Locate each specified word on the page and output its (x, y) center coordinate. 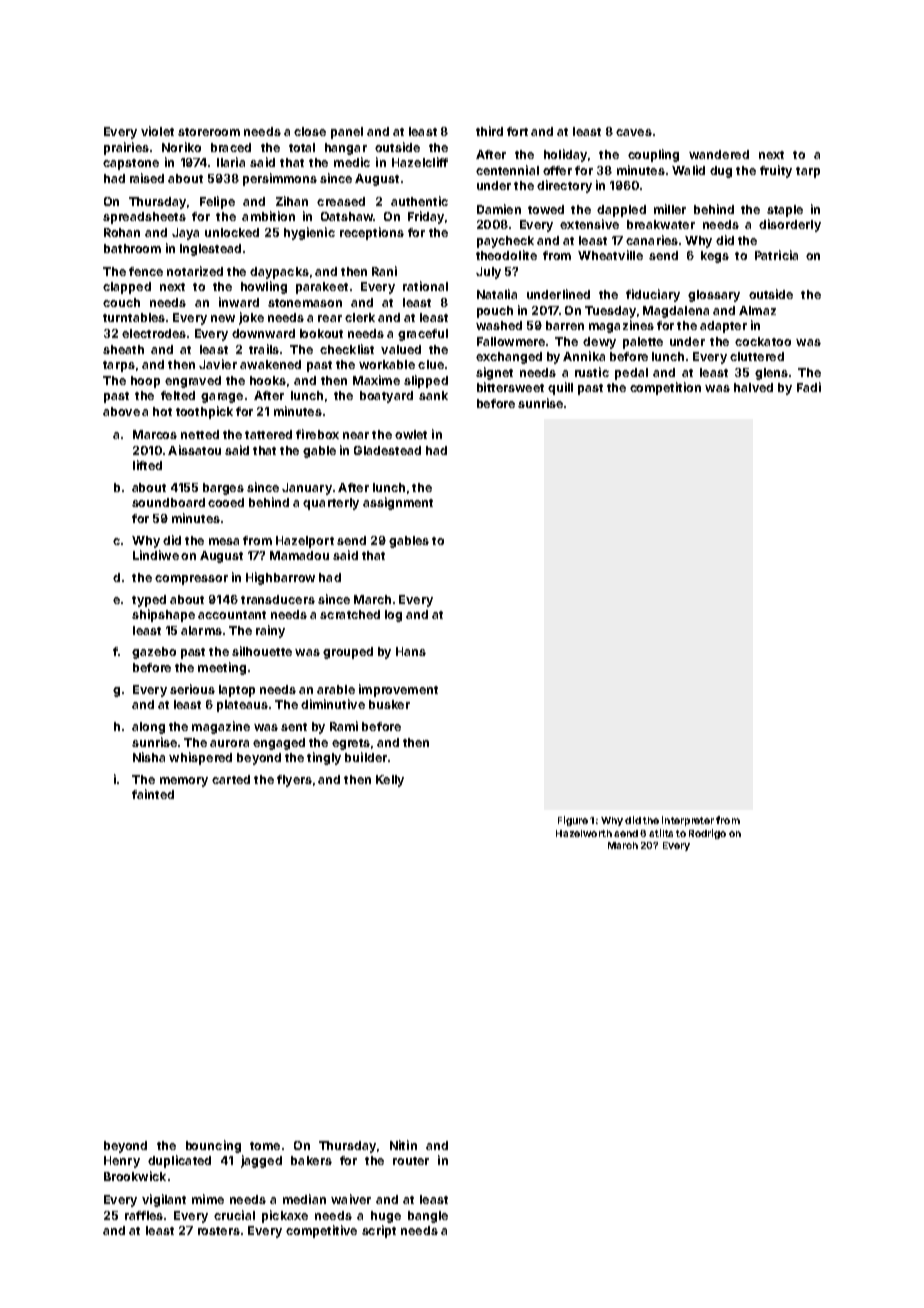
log (393, 616)
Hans (411, 651)
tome (265, 1146)
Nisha (149, 757)
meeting (222, 668)
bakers (311, 1160)
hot (162, 411)
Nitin (403, 1145)
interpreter (688, 821)
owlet (411, 434)
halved (753, 387)
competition (665, 388)
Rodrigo (707, 834)
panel (347, 133)
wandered (719, 154)
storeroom (209, 132)
